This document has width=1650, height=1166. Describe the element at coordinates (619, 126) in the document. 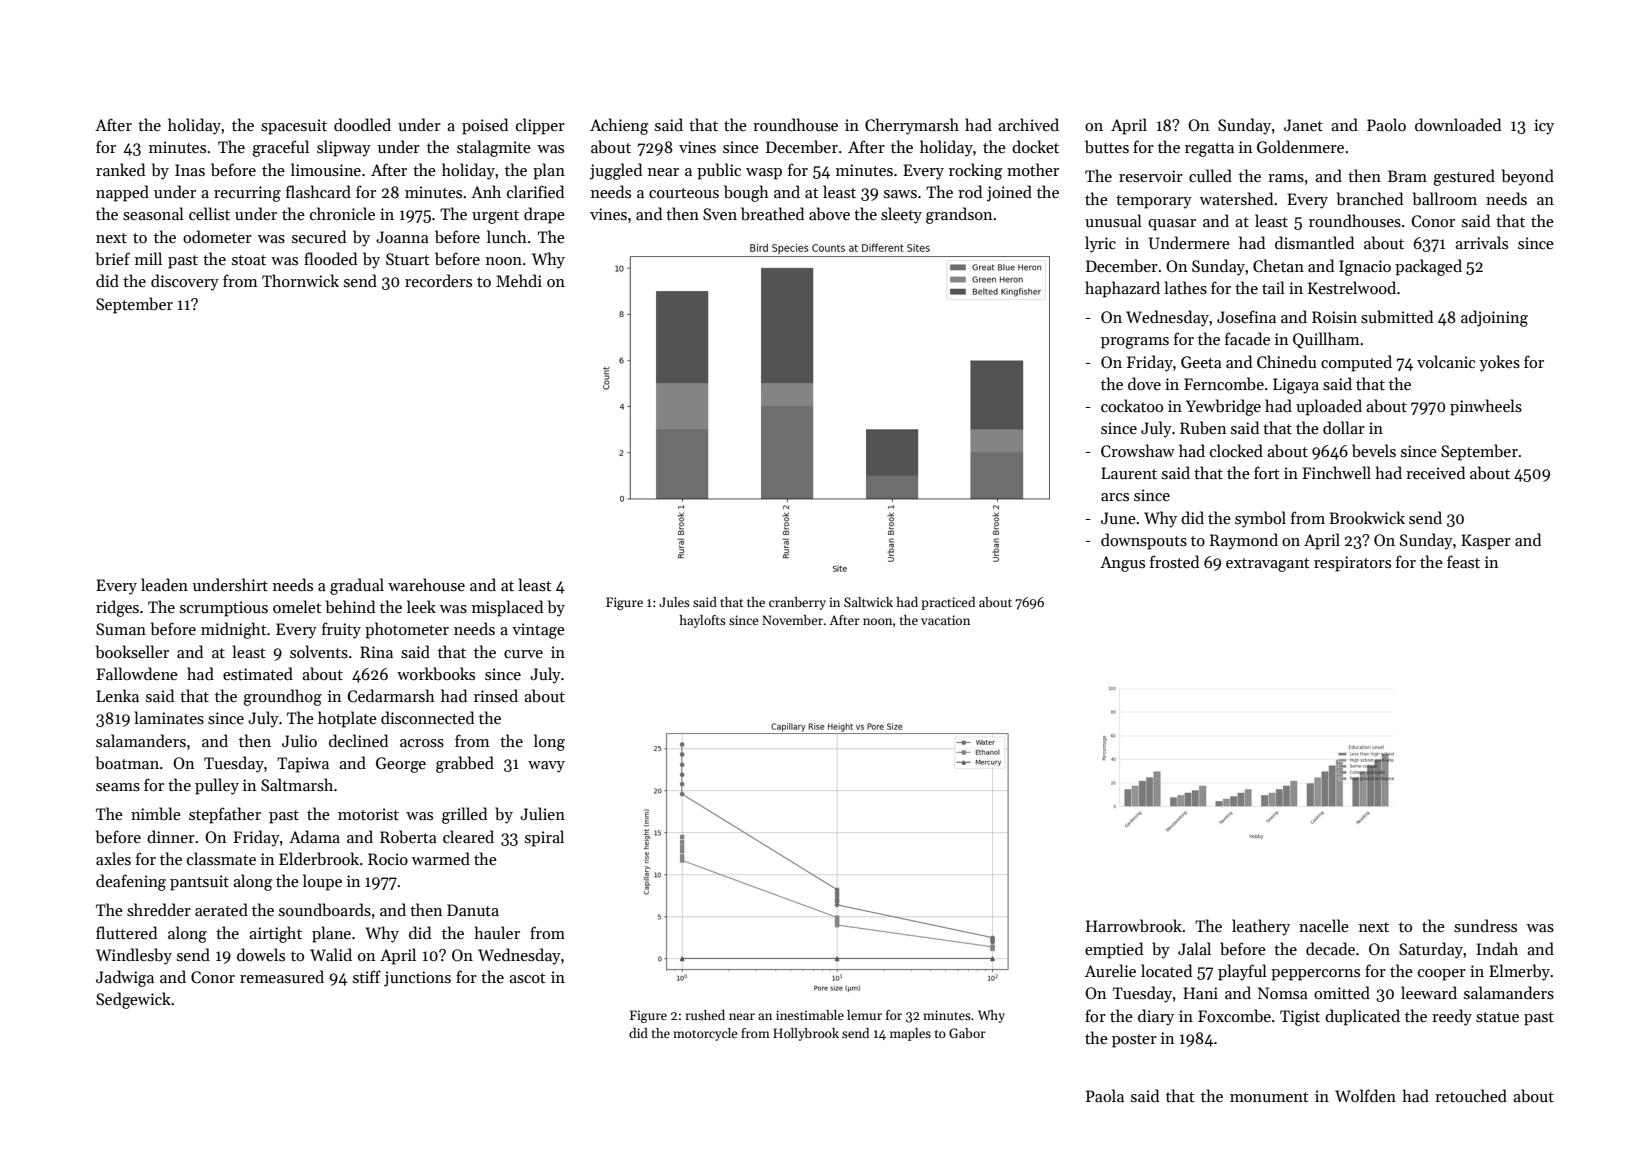

I see `Achieng` at that location.
